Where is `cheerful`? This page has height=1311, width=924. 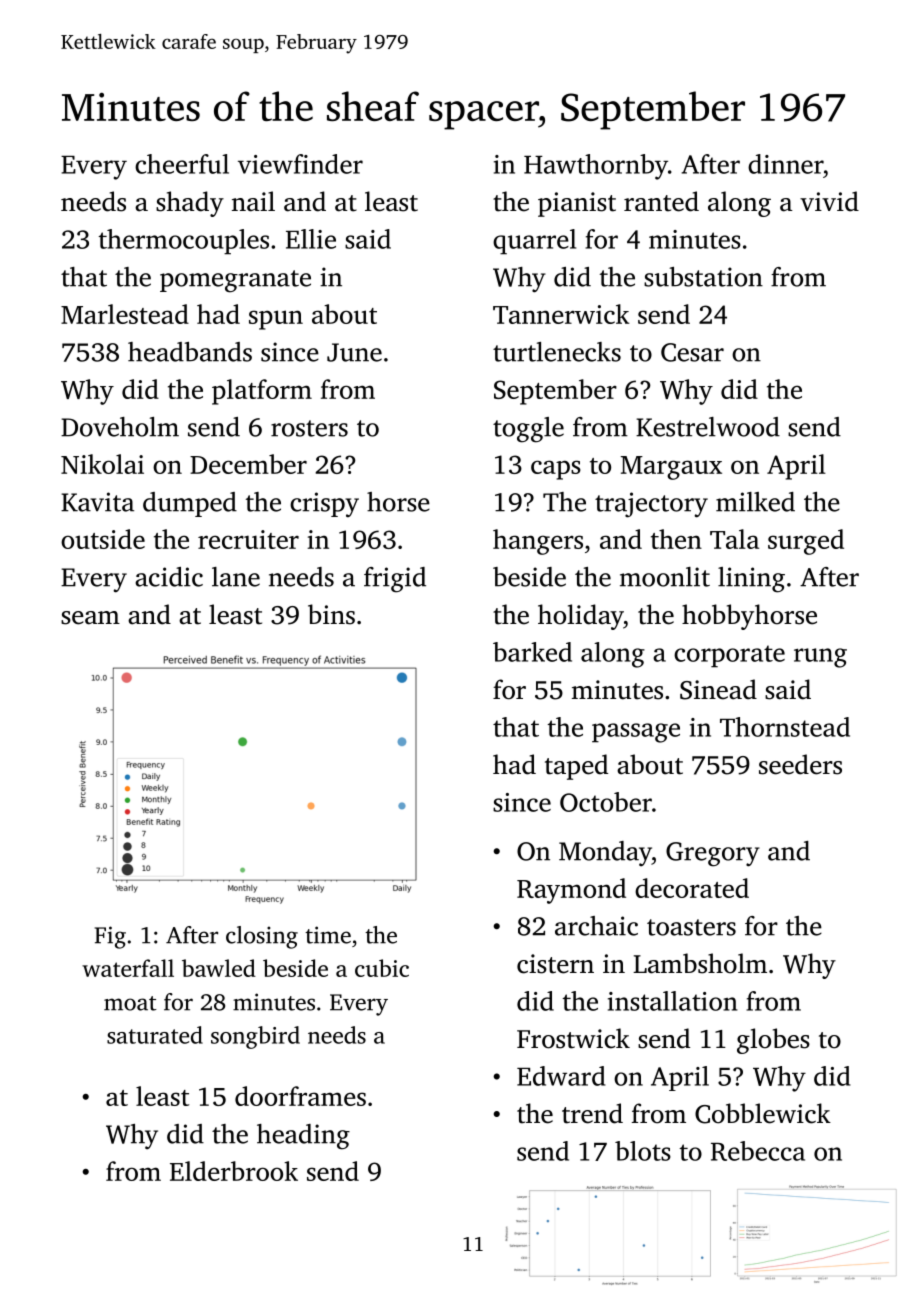
cheerful is located at coordinates (182, 164).
